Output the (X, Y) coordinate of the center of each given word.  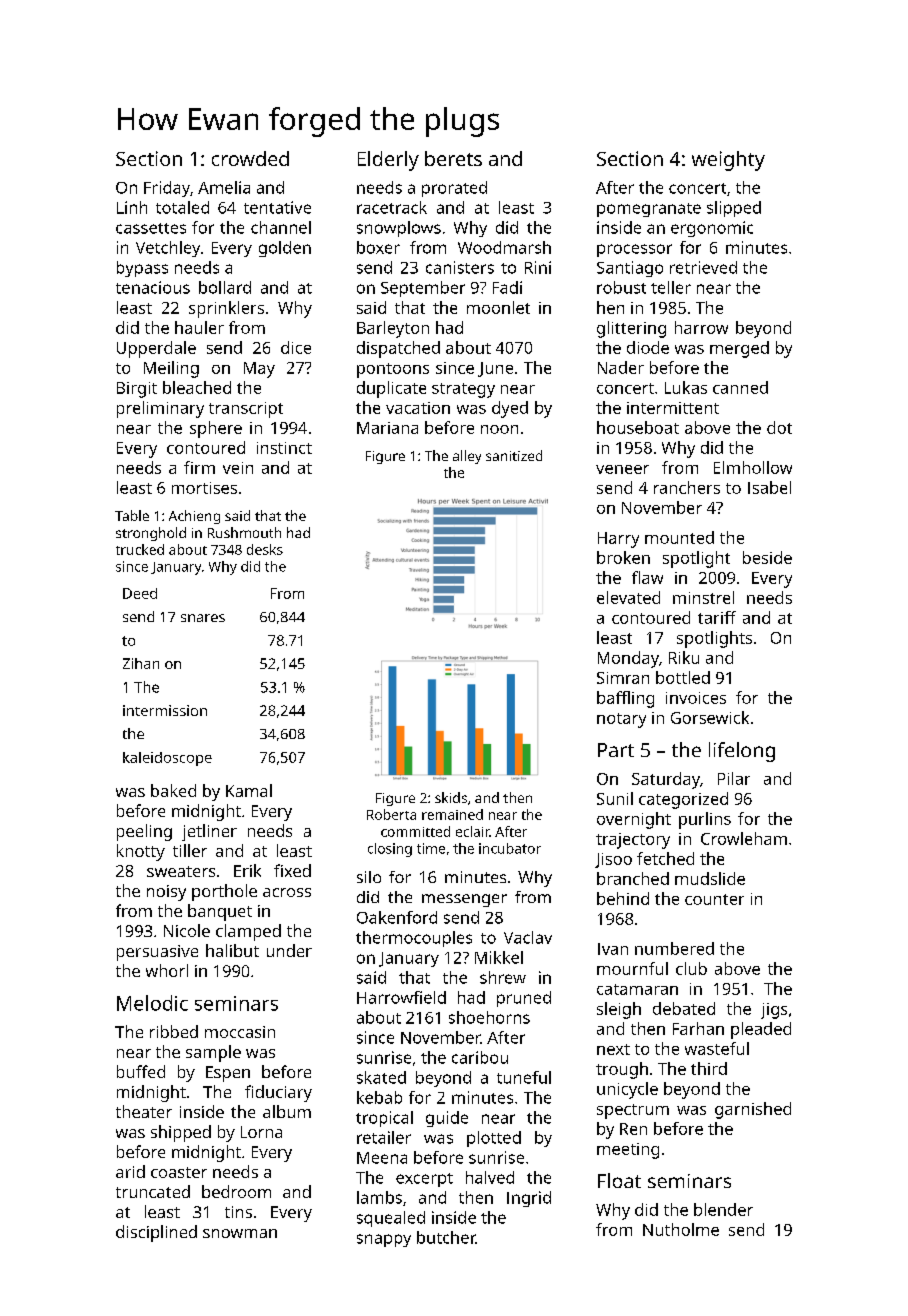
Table (132, 515)
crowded (250, 158)
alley (467, 457)
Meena (382, 1158)
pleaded (761, 1030)
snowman (240, 1233)
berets (453, 158)
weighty (728, 161)
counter (714, 899)
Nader (621, 367)
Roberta (391, 814)
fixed (292, 870)
